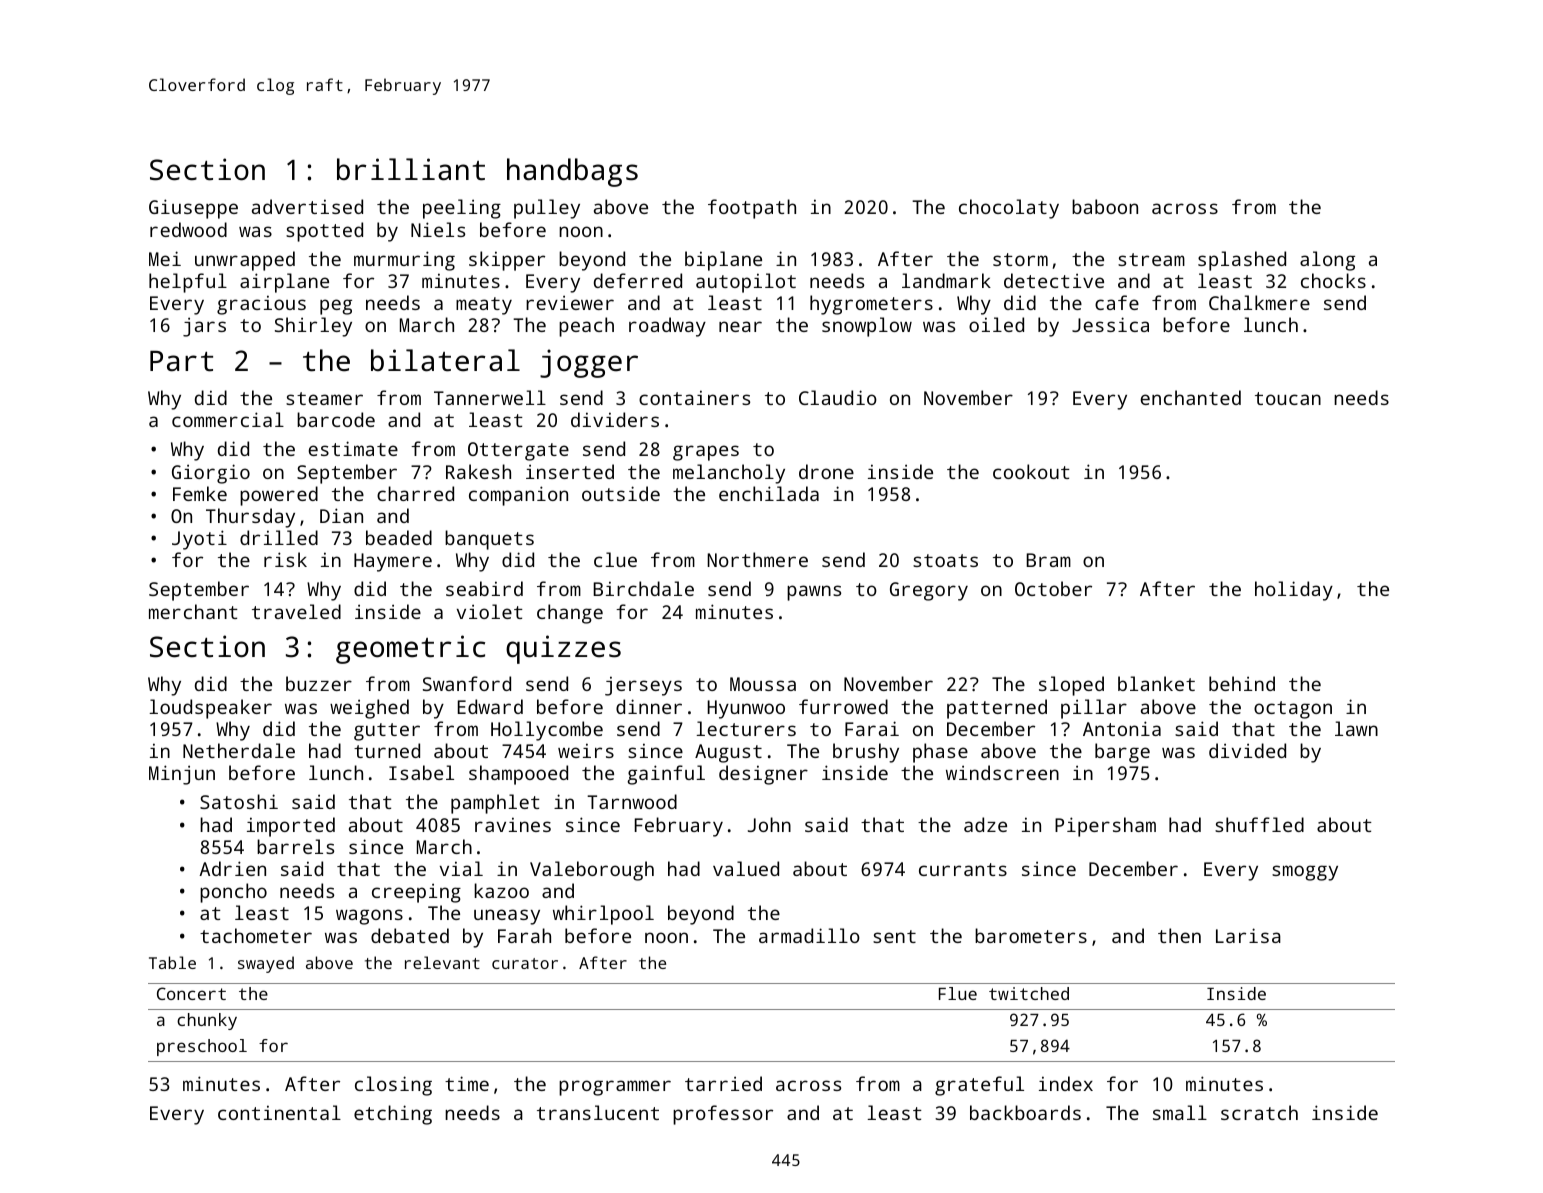  Describe the element at coordinates (1259, 302) in the image. I see `Chalkmere` at that location.
